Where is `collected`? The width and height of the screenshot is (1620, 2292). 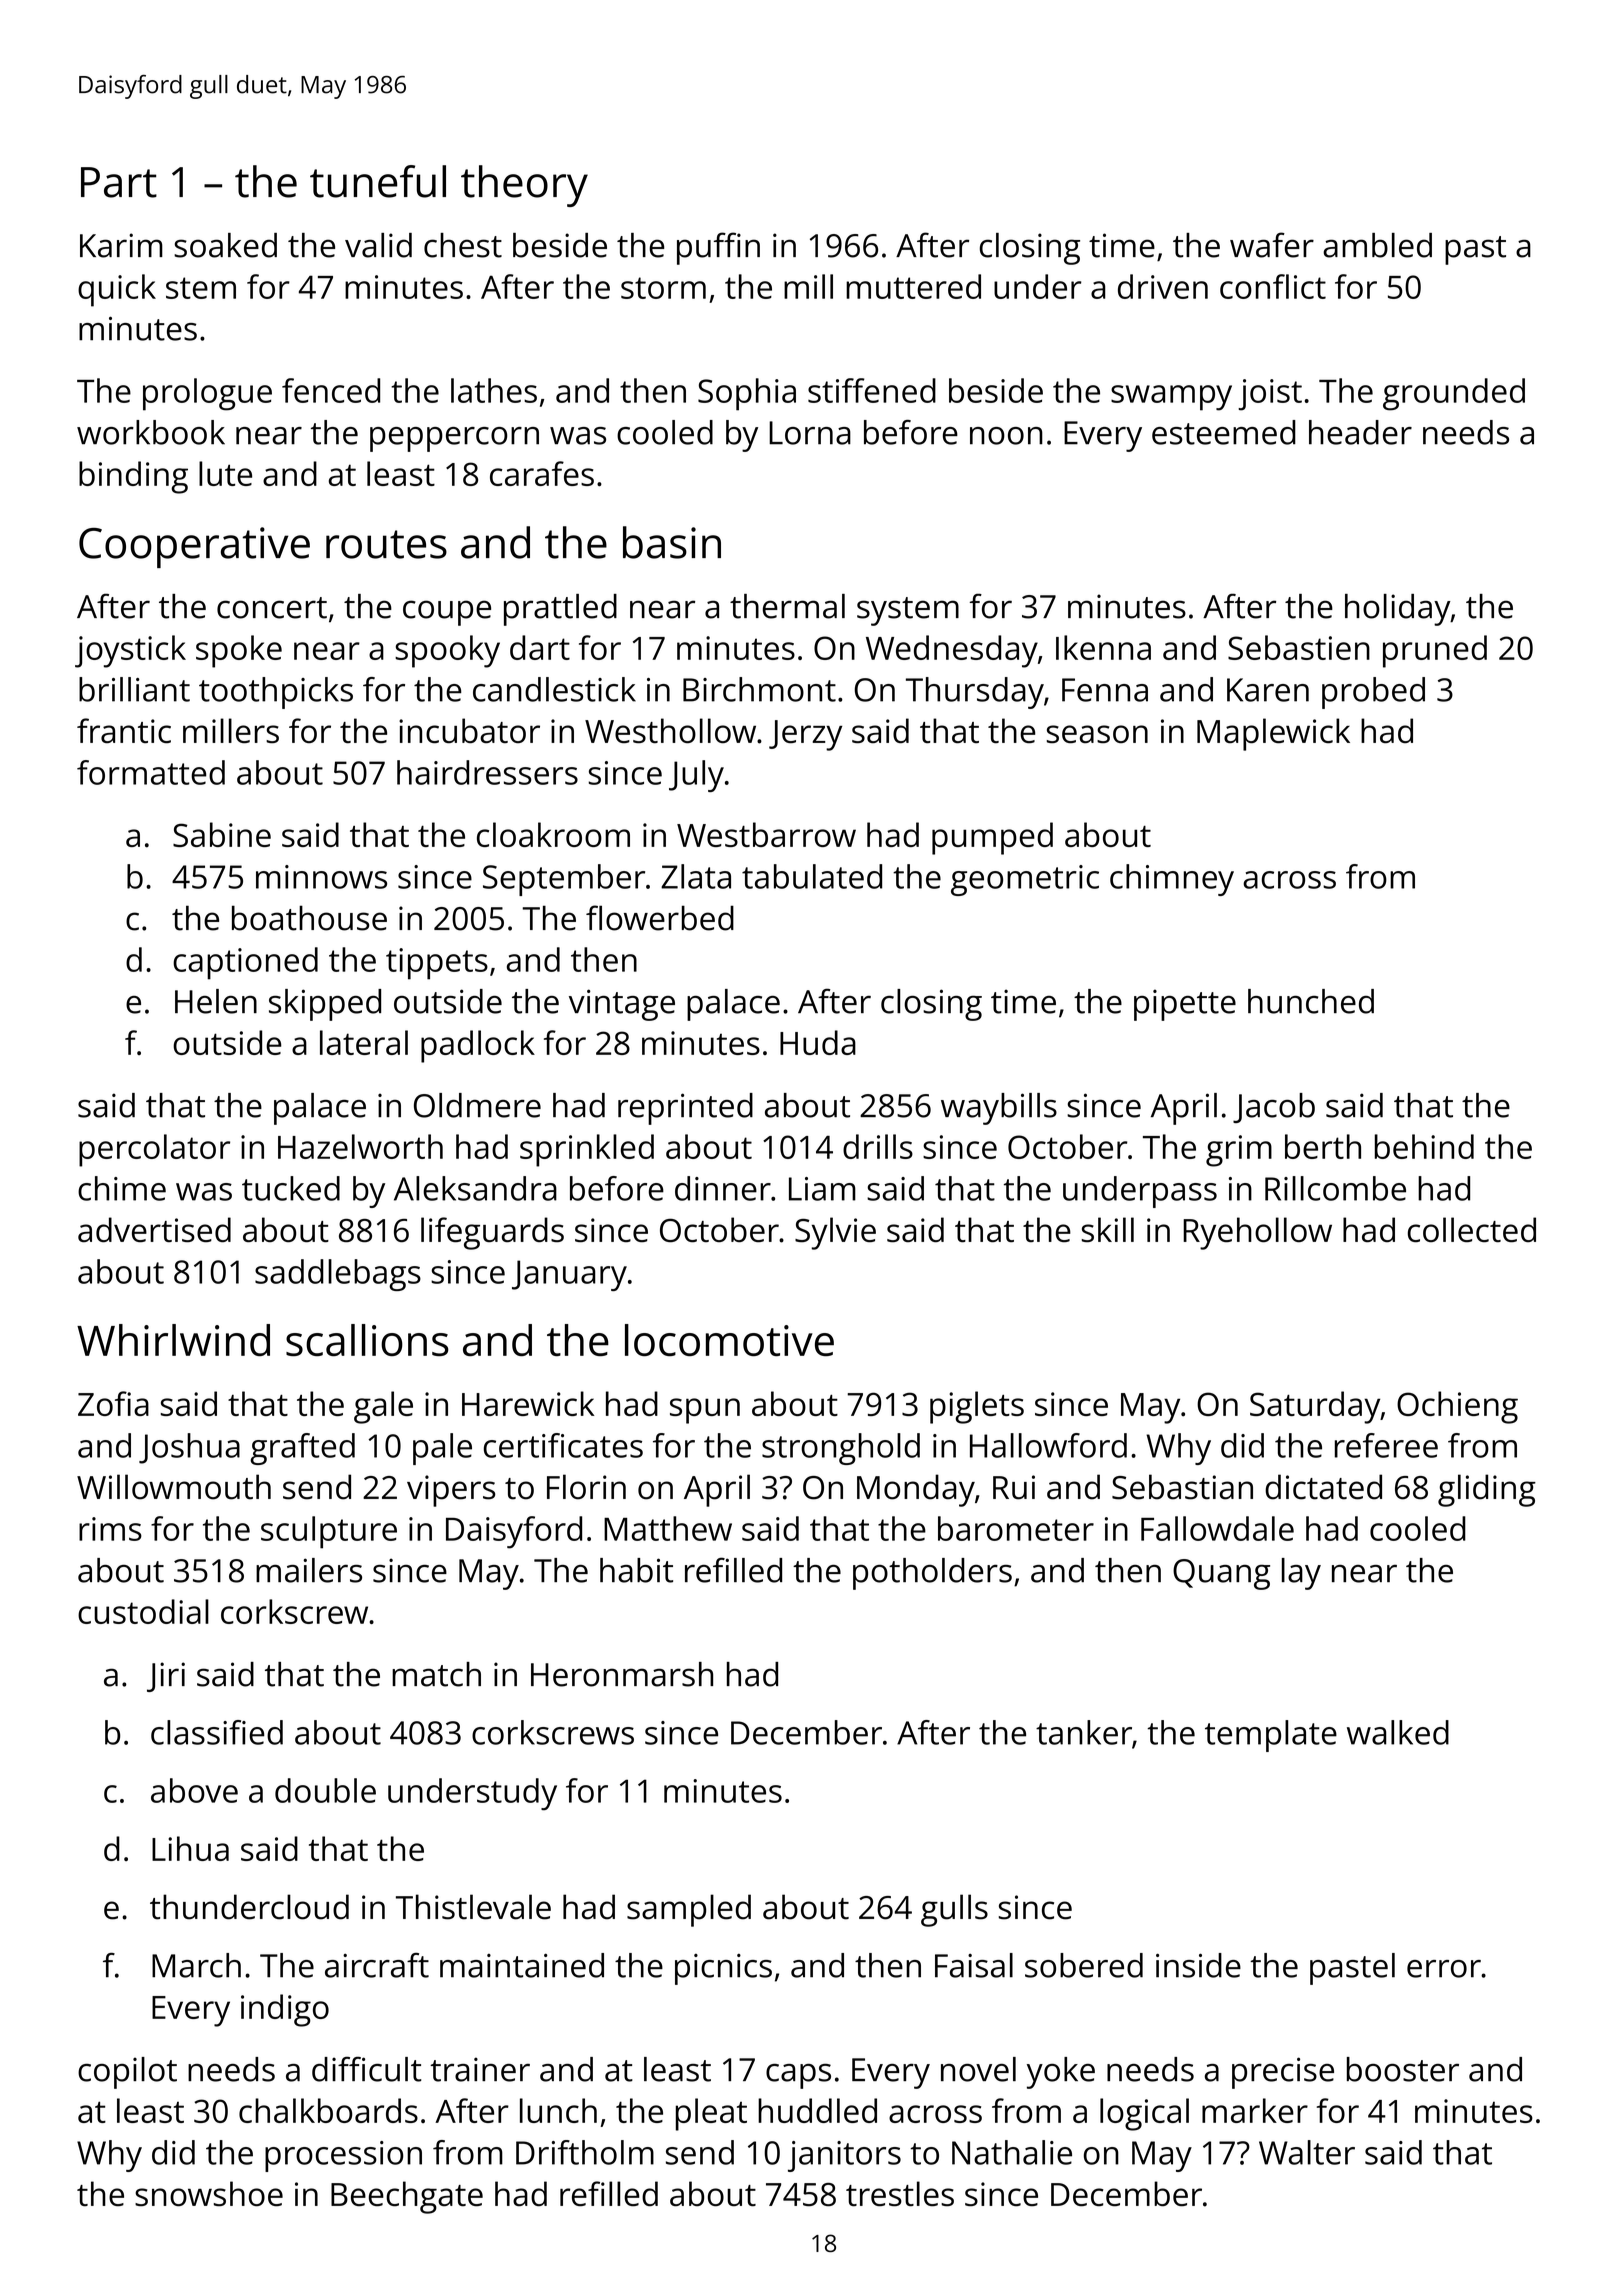
collected is located at coordinates (1472, 1229).
